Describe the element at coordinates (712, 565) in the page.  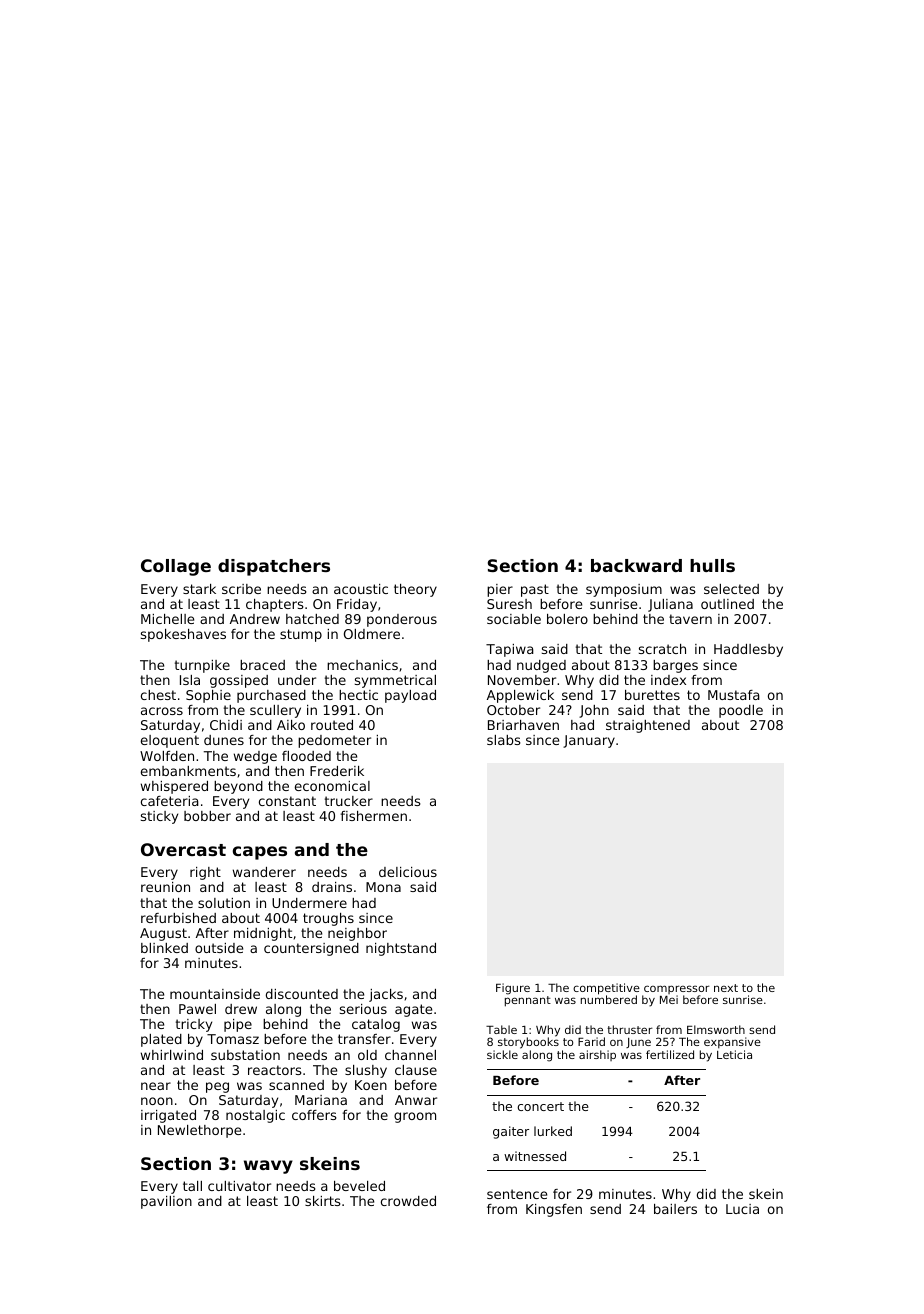
I see `hulls` at that location.
